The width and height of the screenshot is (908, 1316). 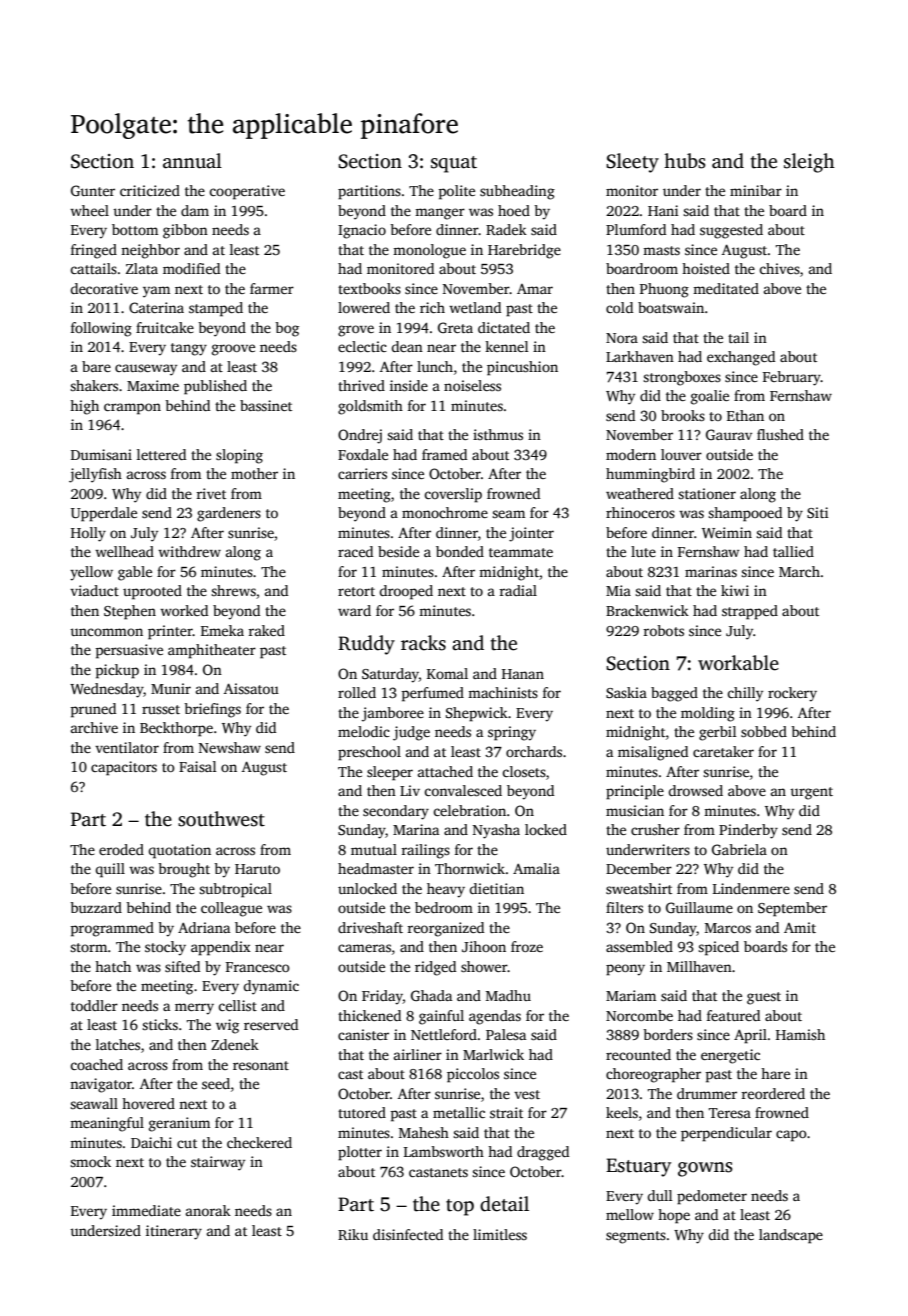 I want to click on hubs, so click(x=685, y=161).
